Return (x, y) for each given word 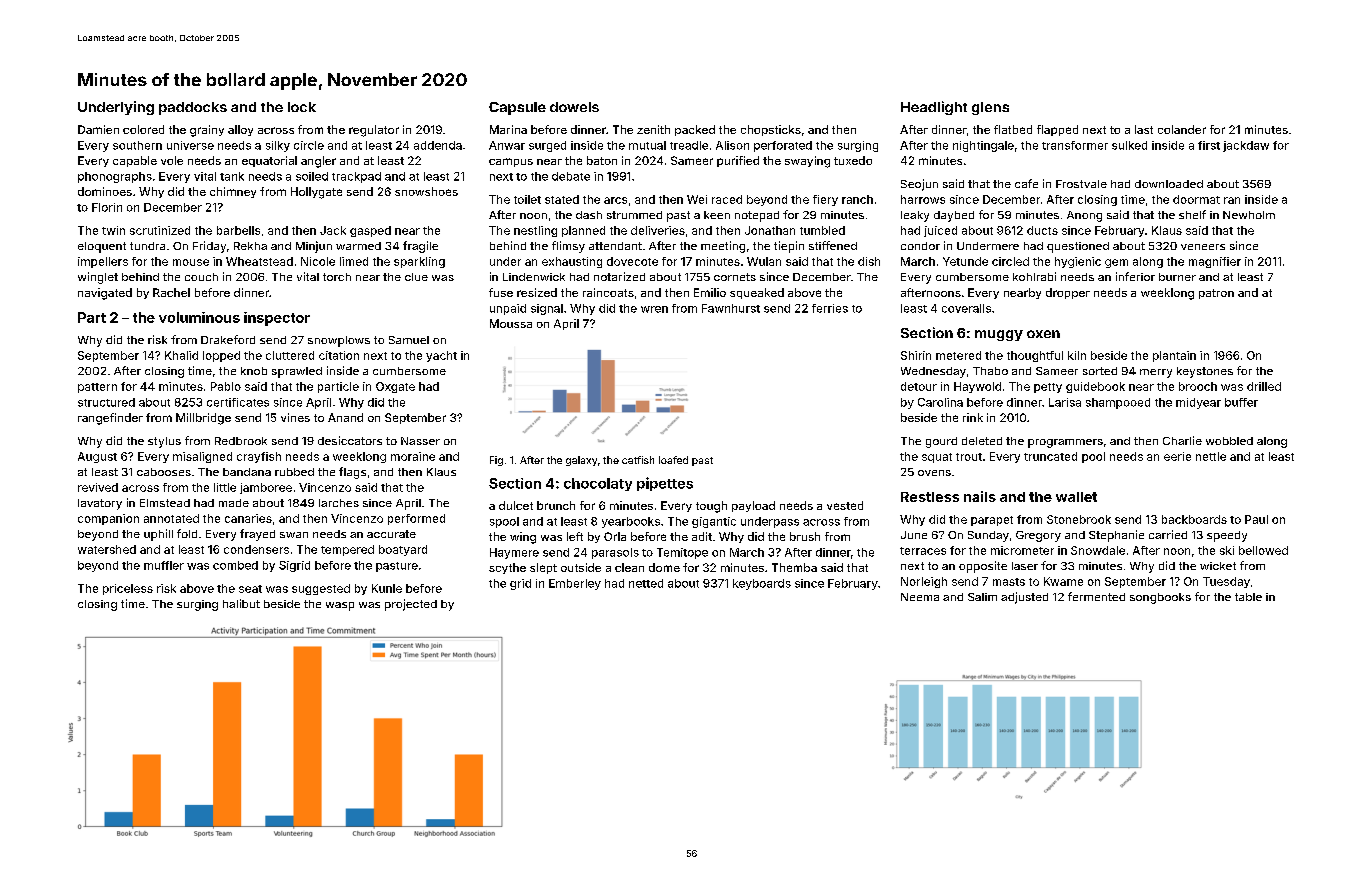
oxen (1043, 334)
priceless (128, 589)
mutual (647, 145)
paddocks (193, 108)
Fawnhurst (731, 308)
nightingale (983, 146)
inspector (277, 319)
